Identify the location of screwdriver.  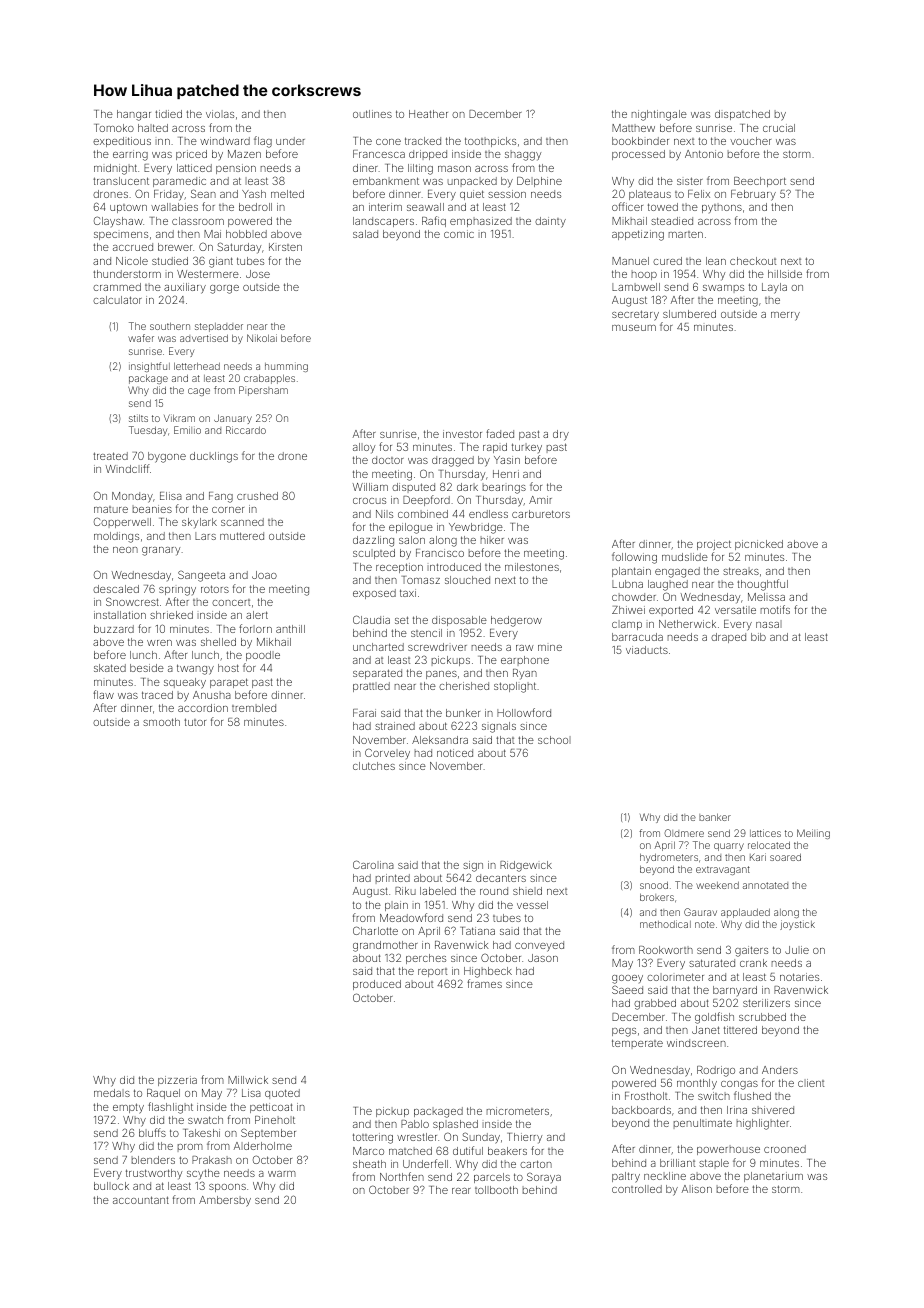
(437, 647).
